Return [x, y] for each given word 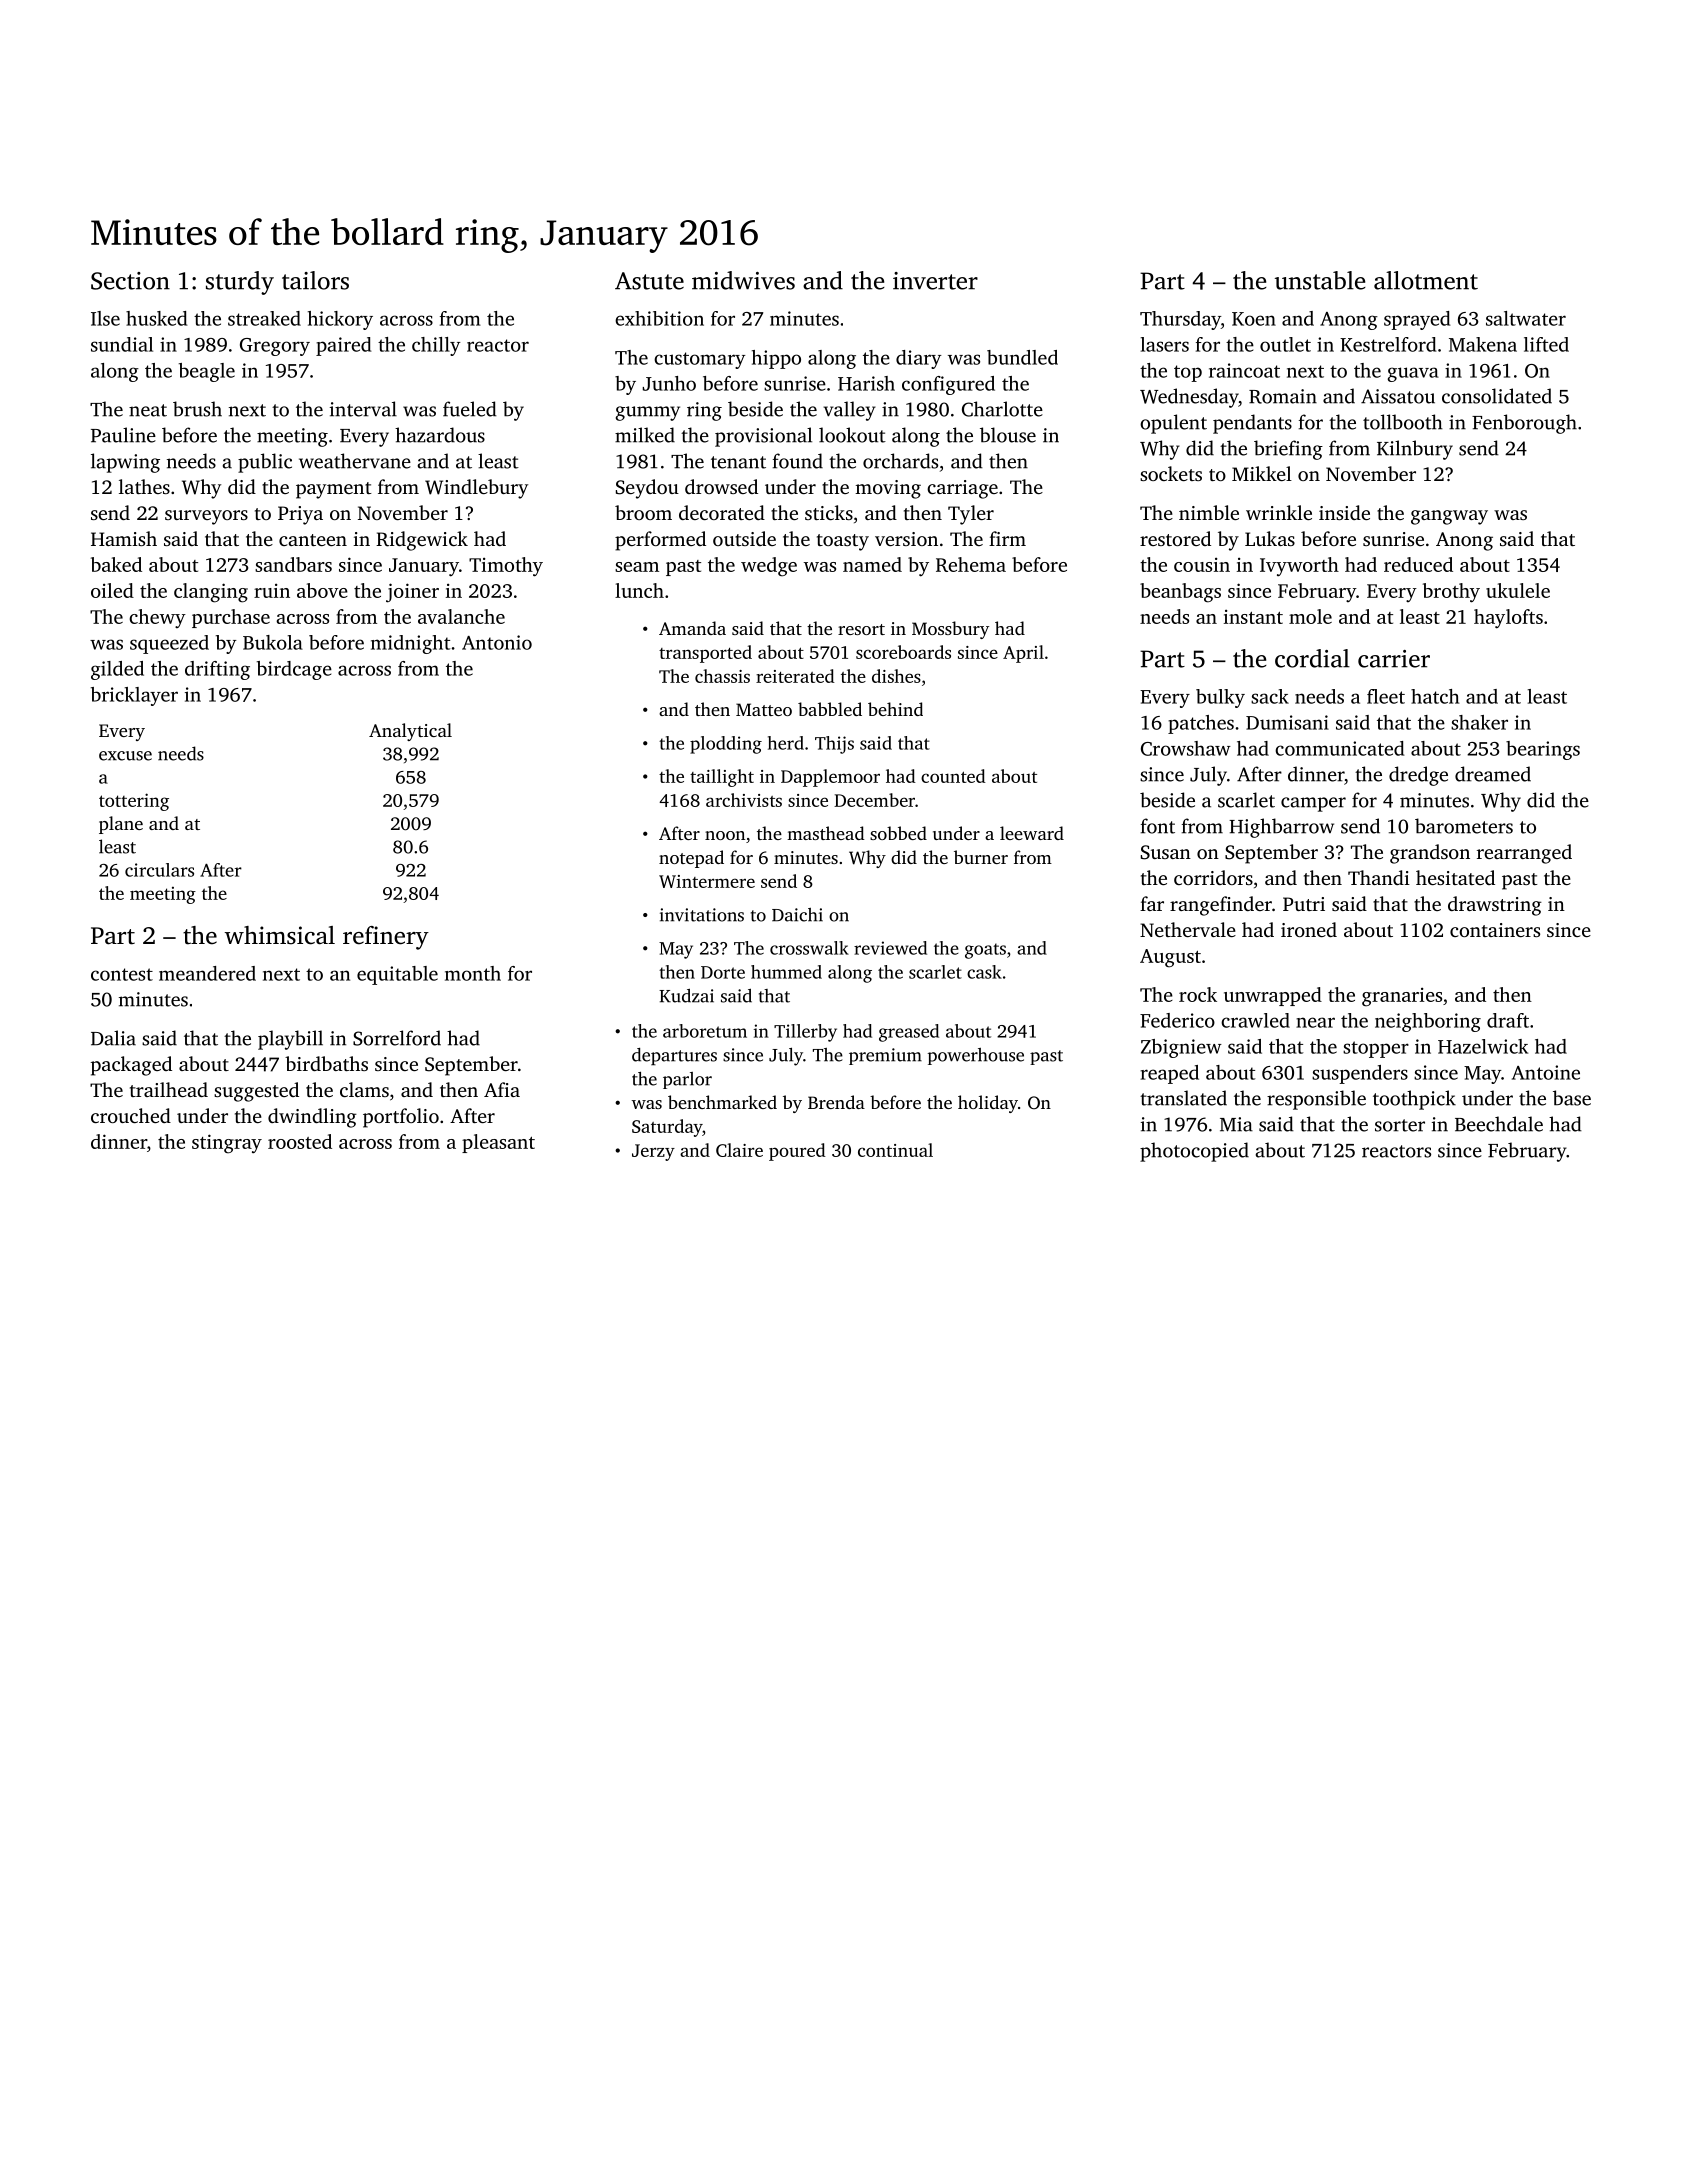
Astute [649, 281]
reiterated [795, 676]
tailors [315, 280]
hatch [1435, 696]
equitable [397, 975]
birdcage [294, 670]
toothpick [1414, 1100]
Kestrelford [1388, 344]
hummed [786, 972]
